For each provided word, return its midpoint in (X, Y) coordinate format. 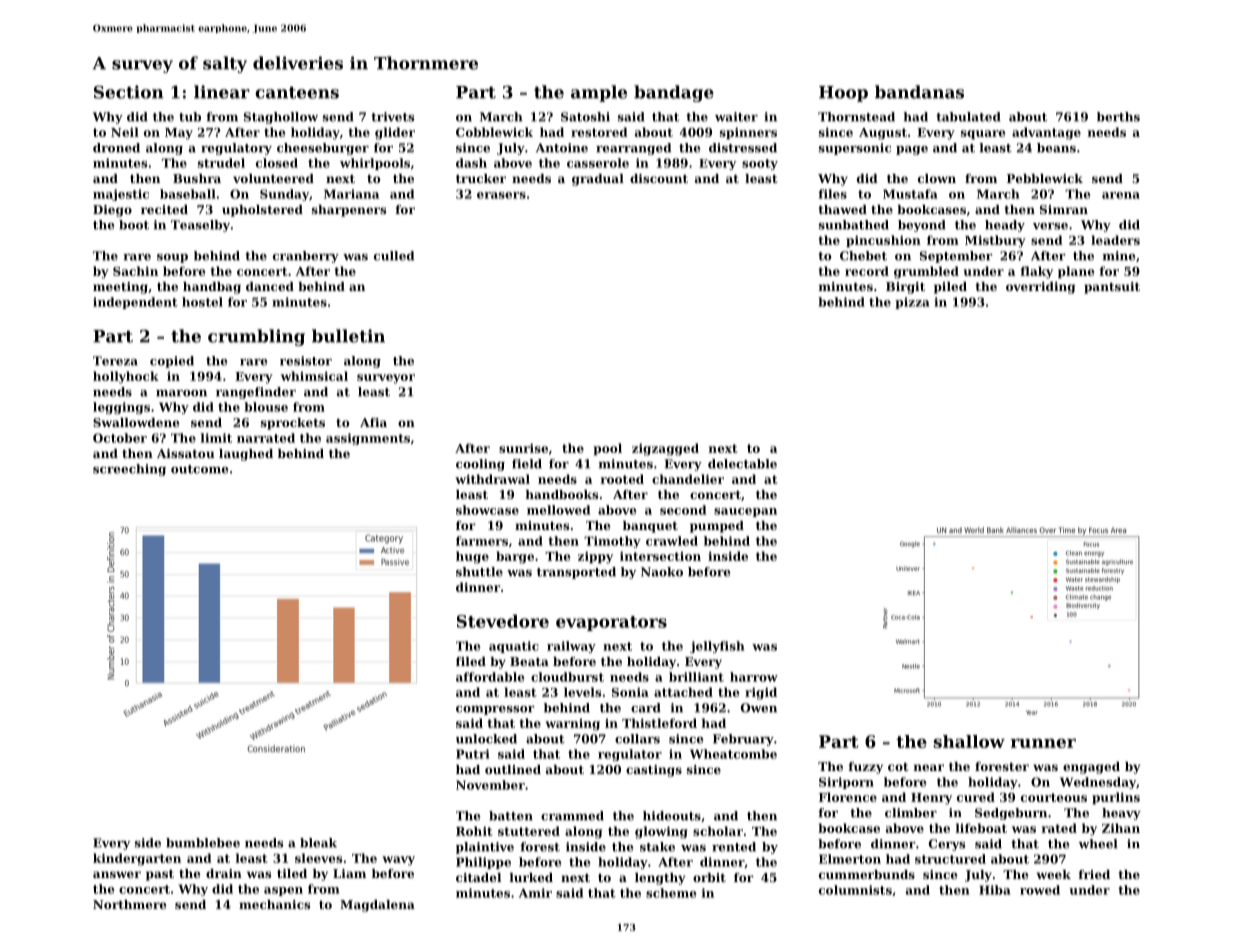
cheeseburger (323, 149)
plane (1076, 272)
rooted (622, 479)
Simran (1064, 209)
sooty (760, 164)
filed (471, 661)
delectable (742, 464)
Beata (529, 661)
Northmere (130, 904)
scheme (671, 893)
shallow (969, 741)
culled (394, 256)
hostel (202, 302)
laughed (246, 455)
